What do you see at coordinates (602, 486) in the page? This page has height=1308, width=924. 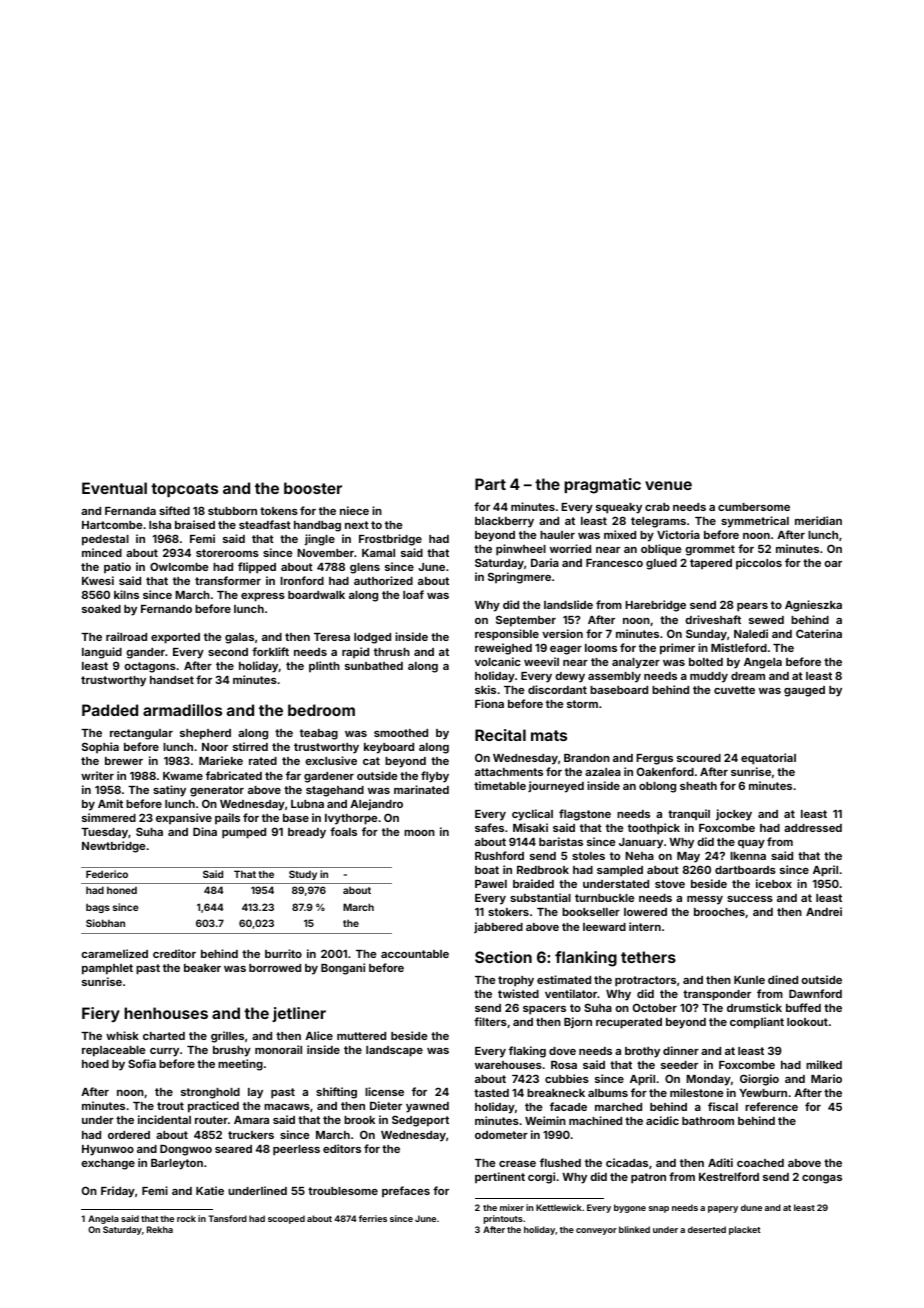 I see `pragmatic` at bounding box center [602, 486].
